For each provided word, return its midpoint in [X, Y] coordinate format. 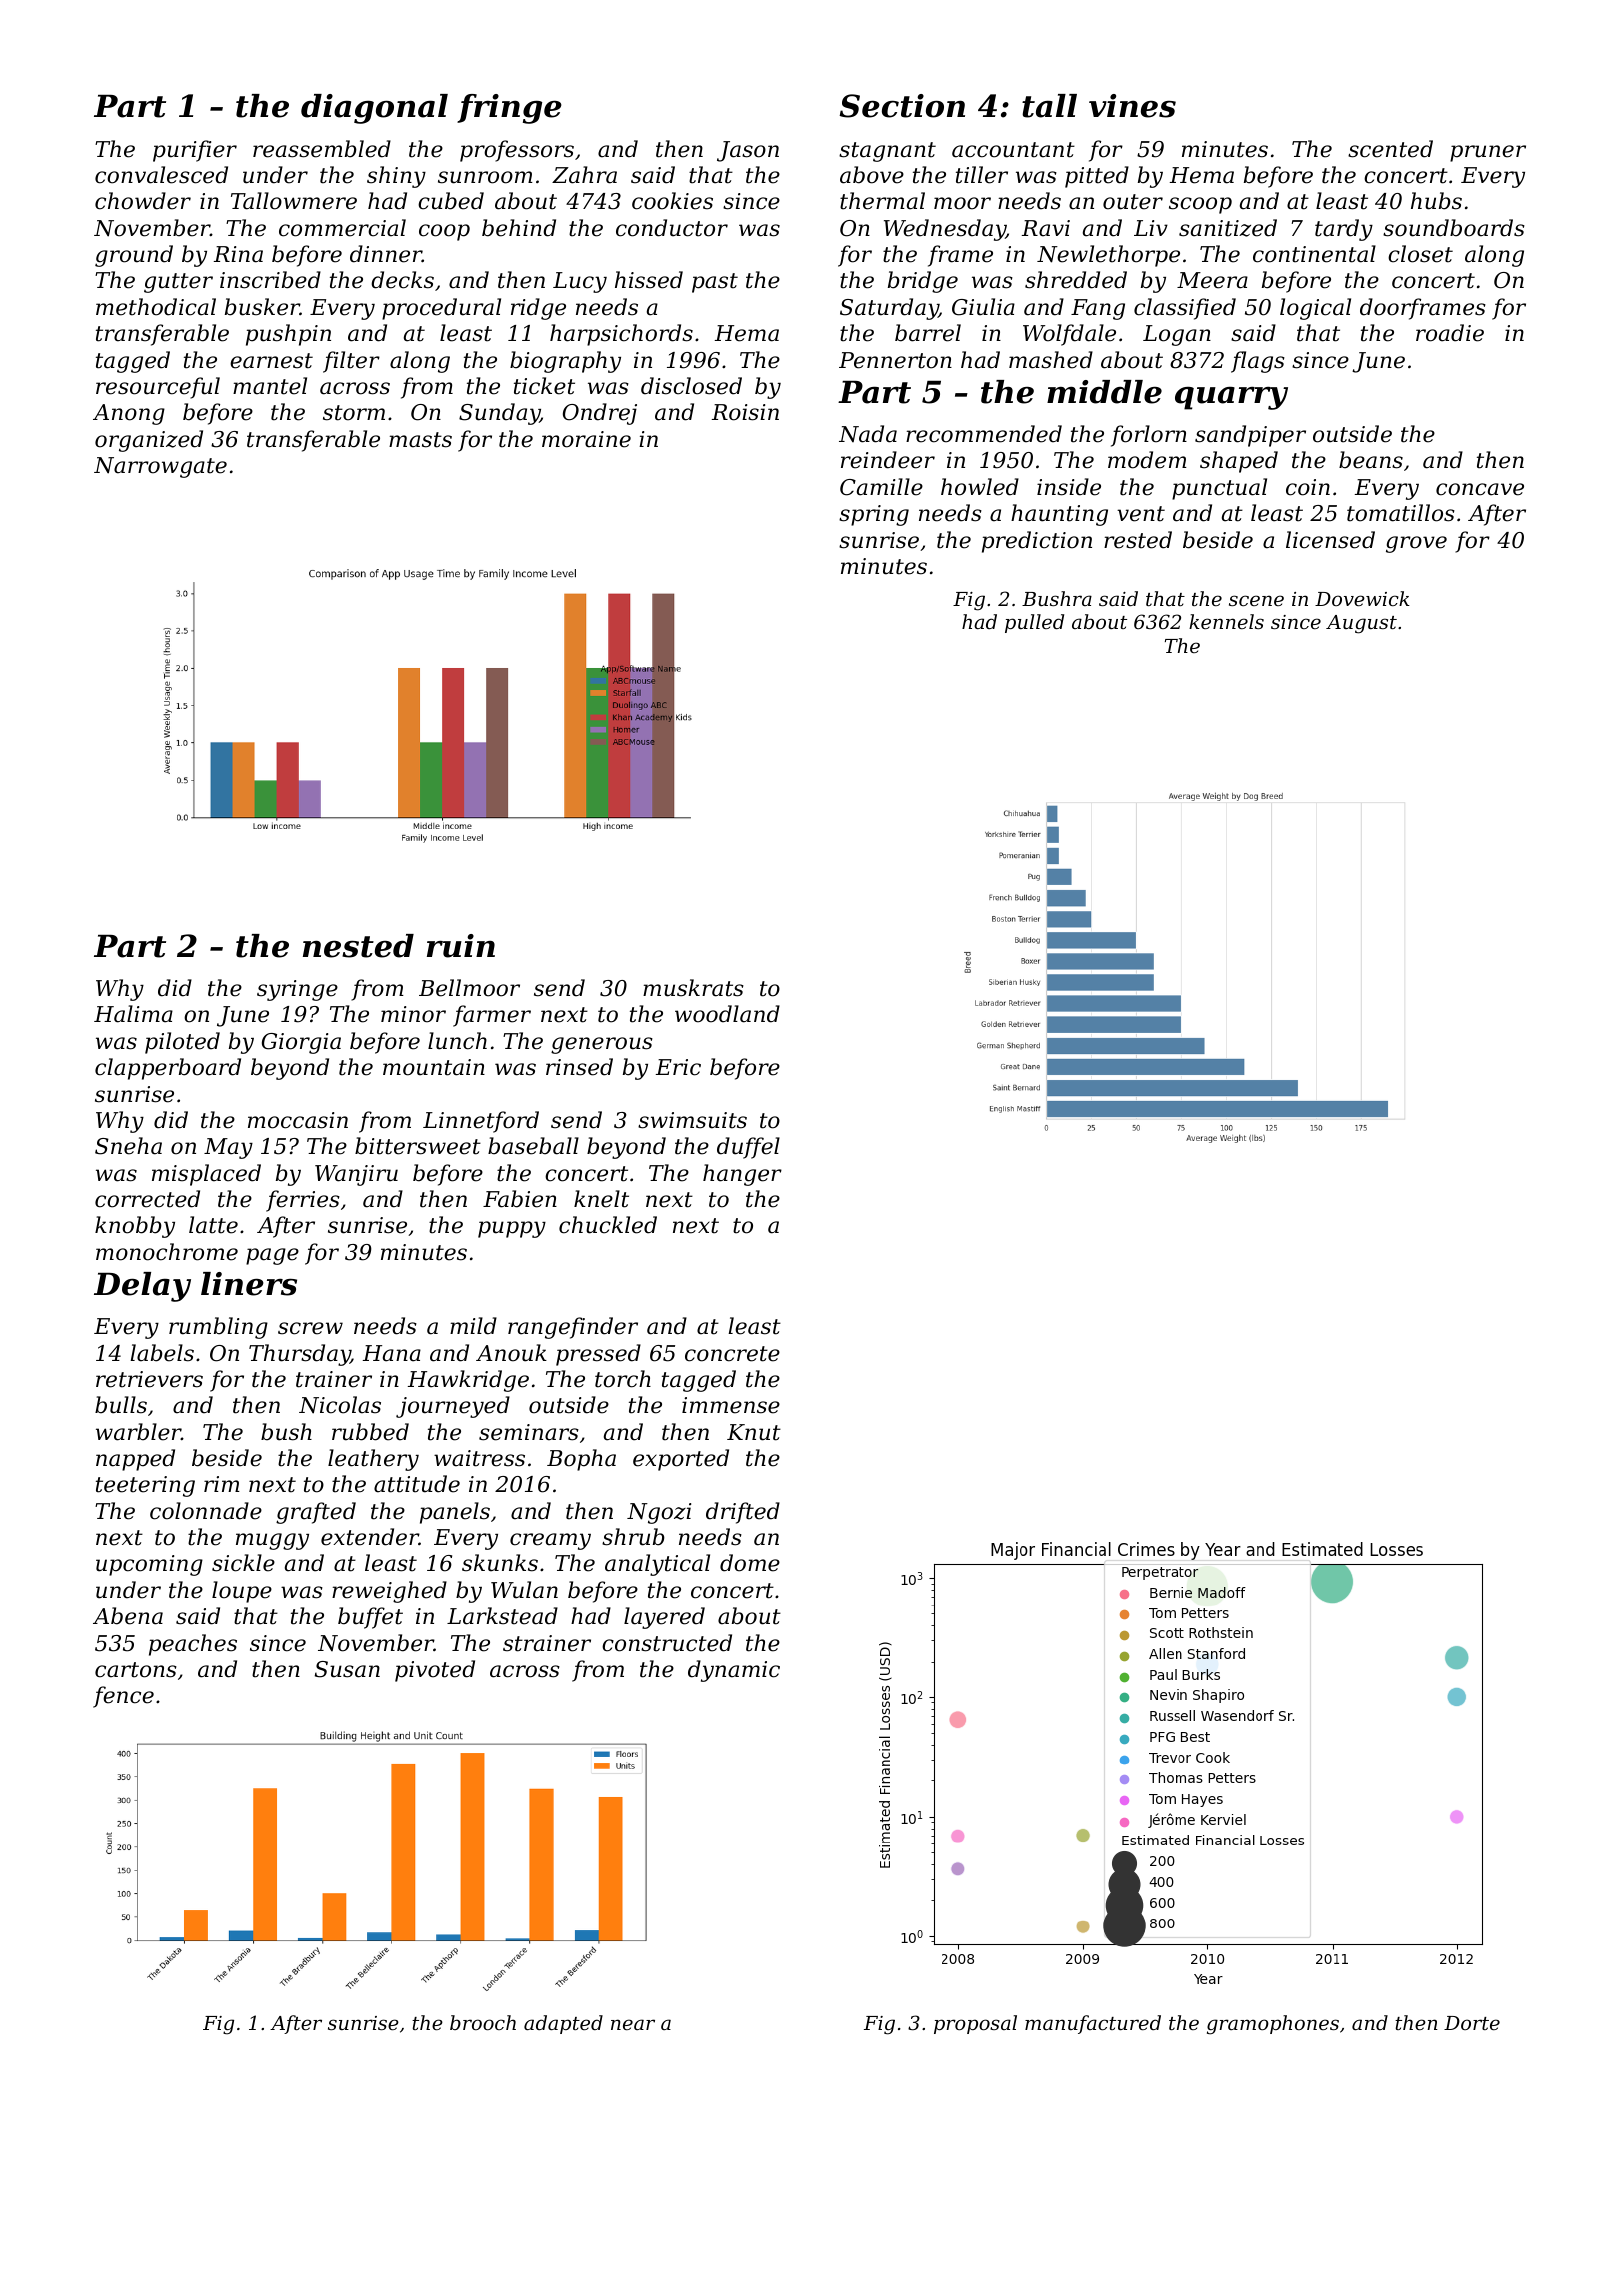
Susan [347, 1669]
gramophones [1273, 2025]
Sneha [128, 1146]
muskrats [693, 988]
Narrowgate [160, 467]
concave [1480, 489]
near [633, 2024]
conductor [672, 228]
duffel [748, 1148]
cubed [451, 201]
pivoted [435, 1671]
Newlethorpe [1108, 256]
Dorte [1472, 2023]
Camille [881, 487]
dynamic [734, 1671]
